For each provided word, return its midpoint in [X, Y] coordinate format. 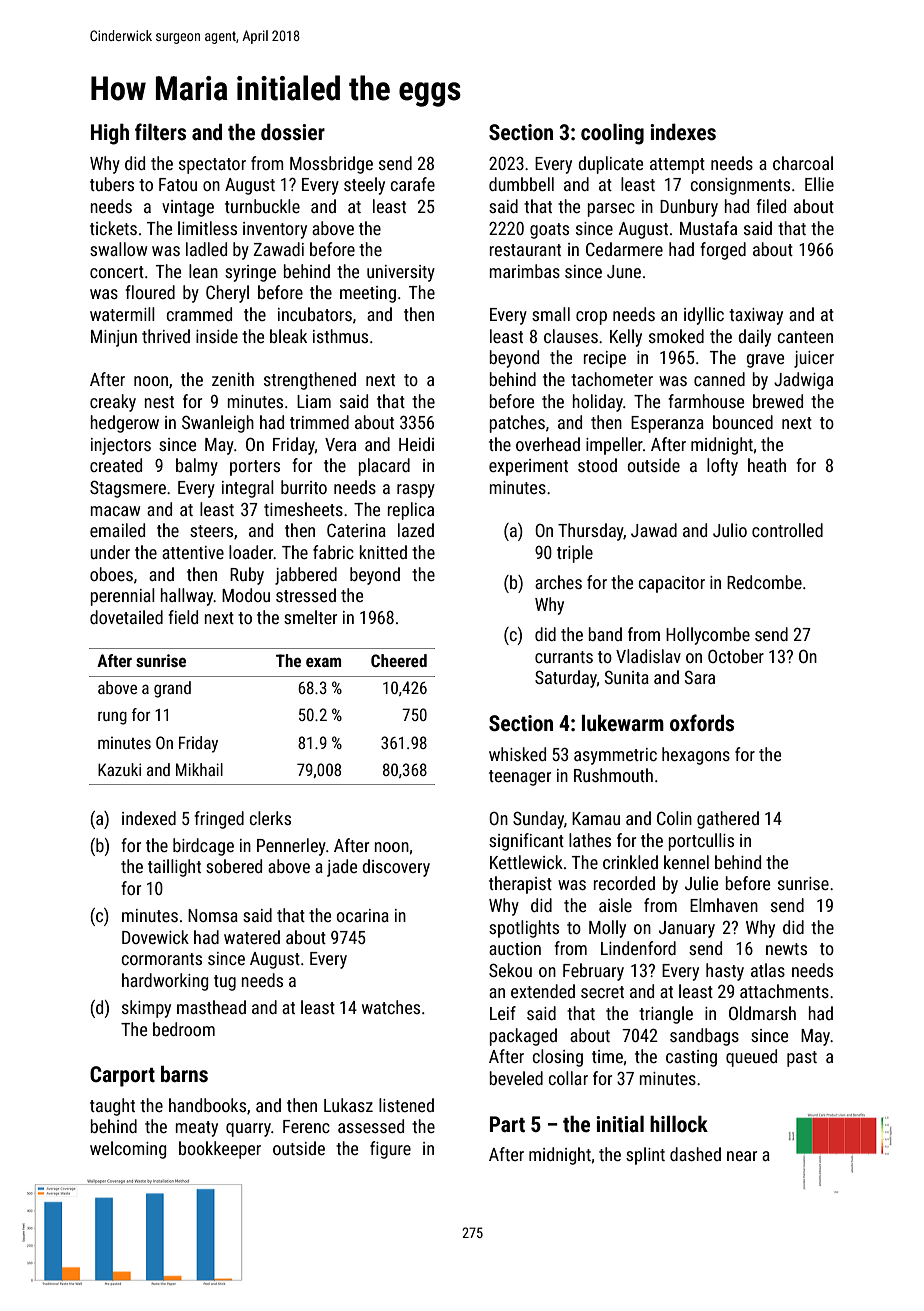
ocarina [363, 915]
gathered [728, 820]
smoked [676, 336]
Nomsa [213, 915]
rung [112, 718]
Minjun [114, 338]
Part [507, 1124]
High [110, 134]
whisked [517, 754]
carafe [413, 184]
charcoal [803, 163]
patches [517, 424]
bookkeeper [220, 1150]
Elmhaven [724, 905]
